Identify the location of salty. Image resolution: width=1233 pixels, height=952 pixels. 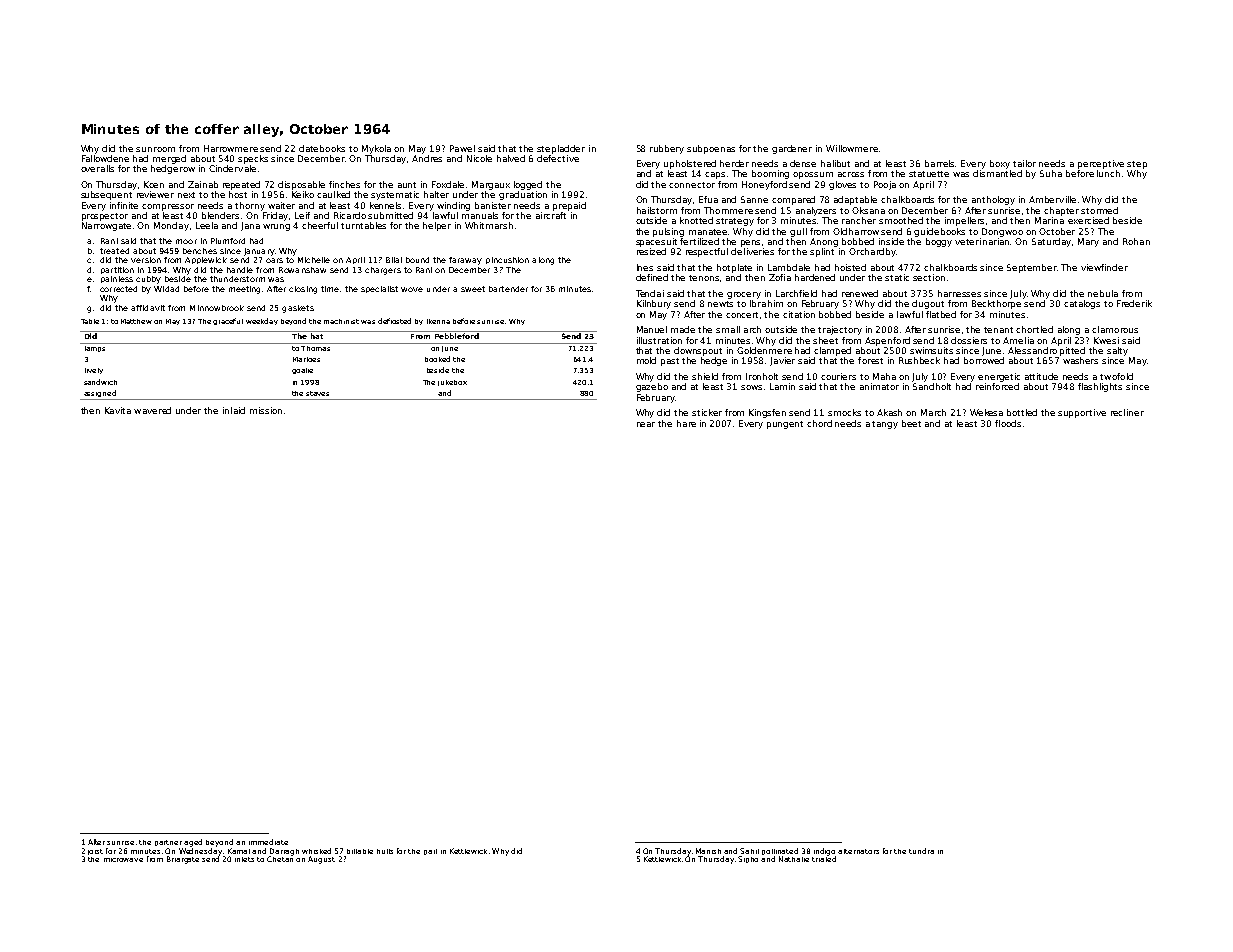
(1117, 351).
